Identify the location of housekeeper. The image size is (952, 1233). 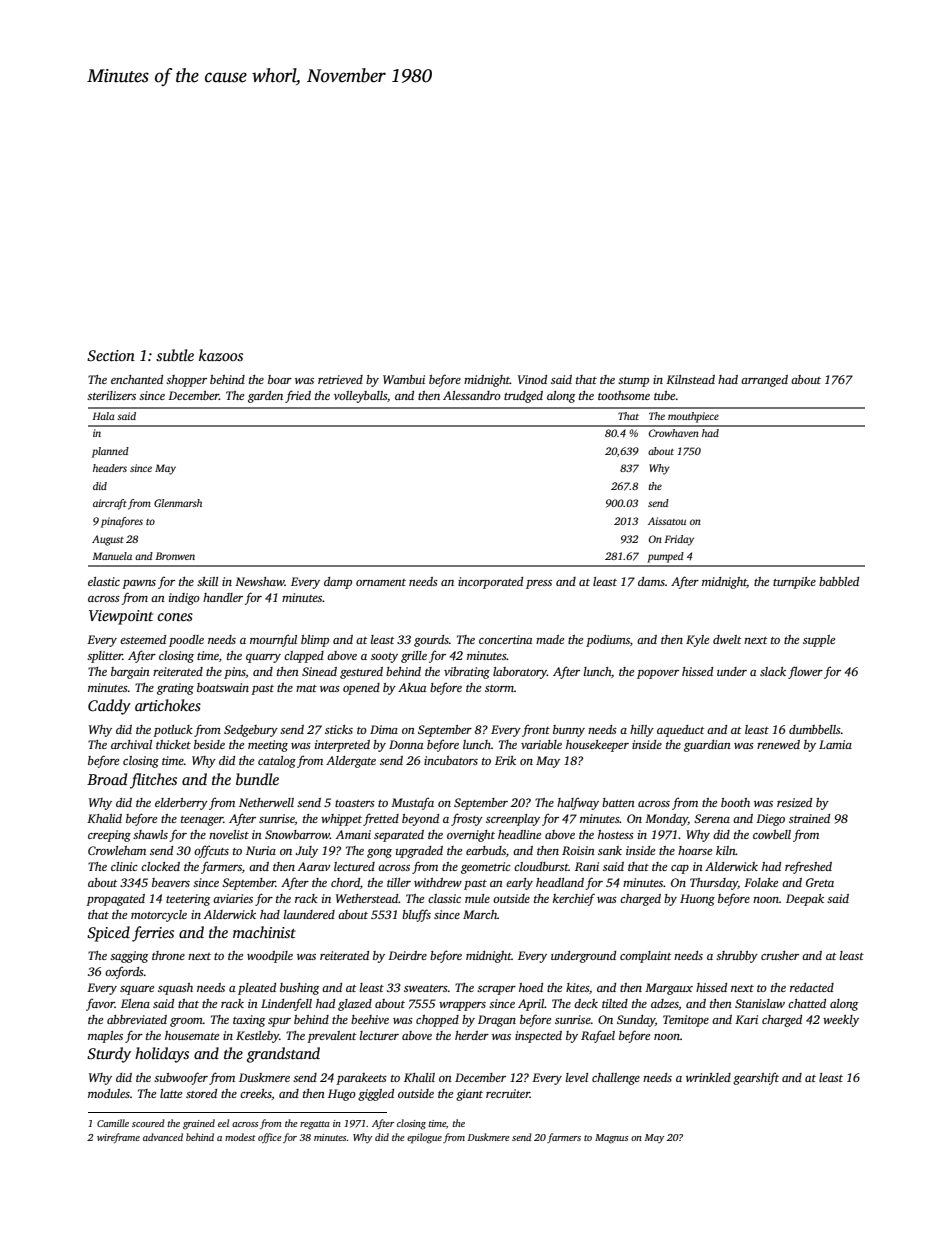
(597, 746).
